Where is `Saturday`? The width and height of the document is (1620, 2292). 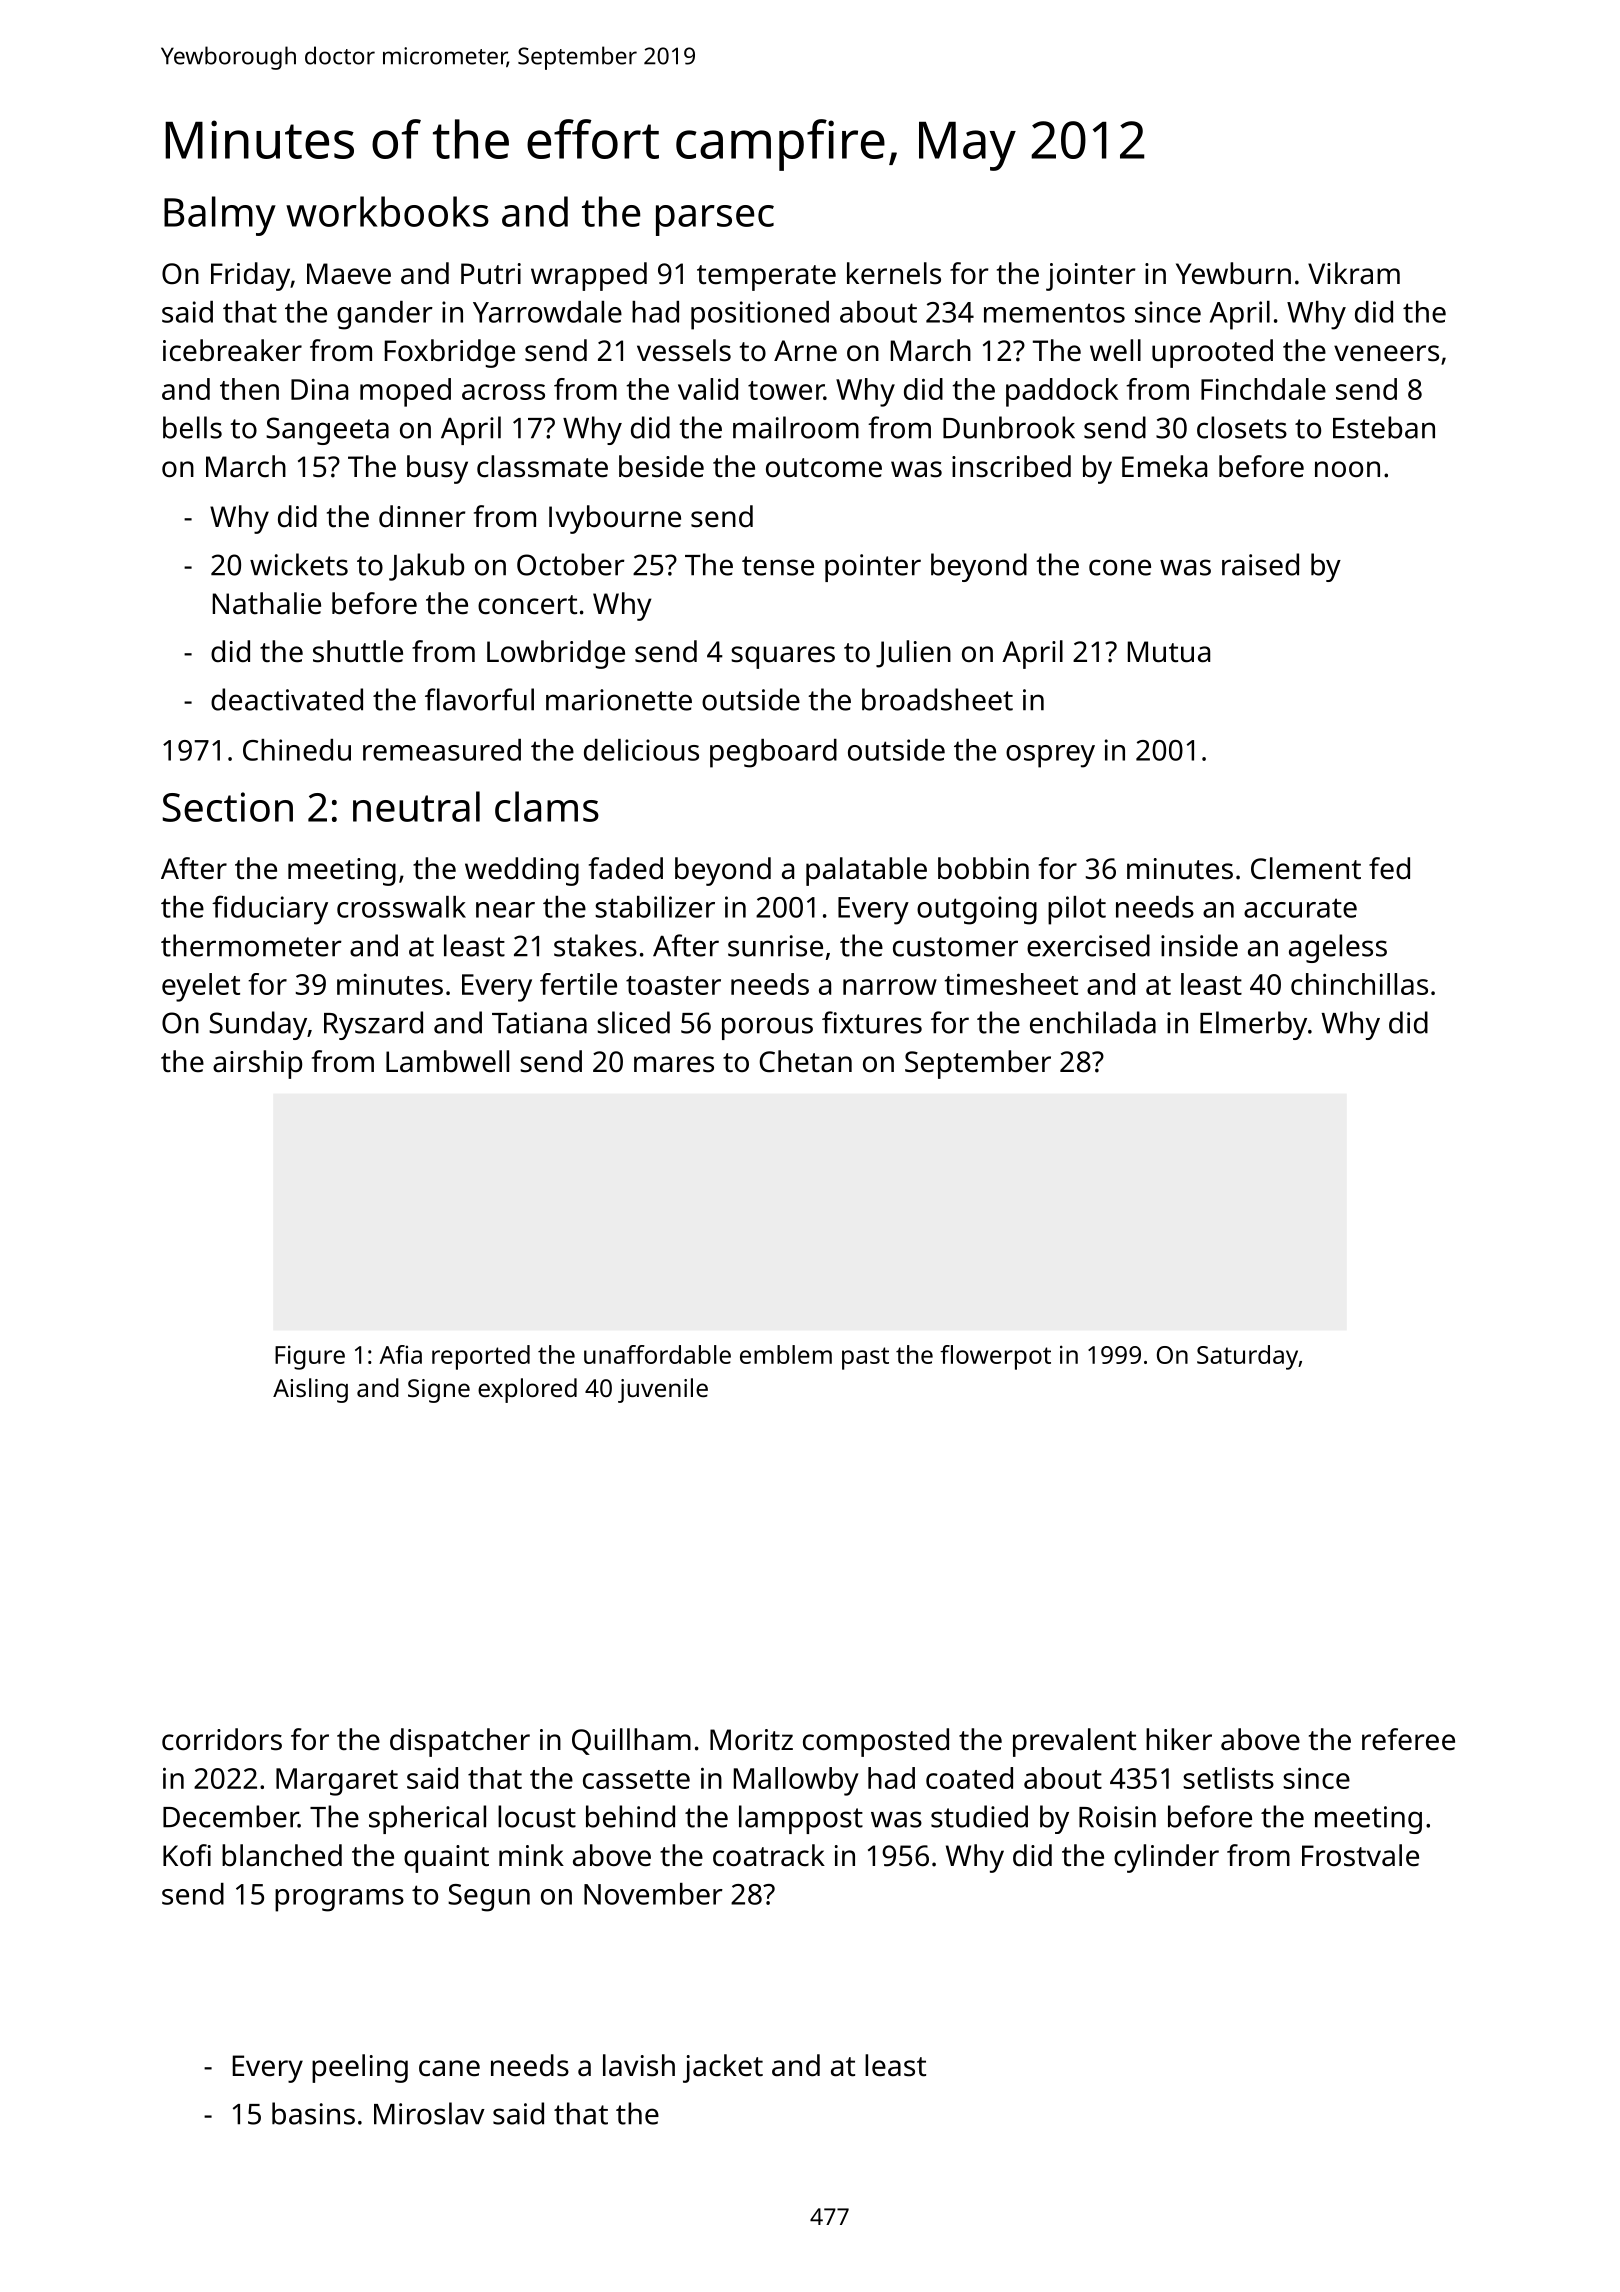 Saturday is located at coordinates (1247, 1357).
